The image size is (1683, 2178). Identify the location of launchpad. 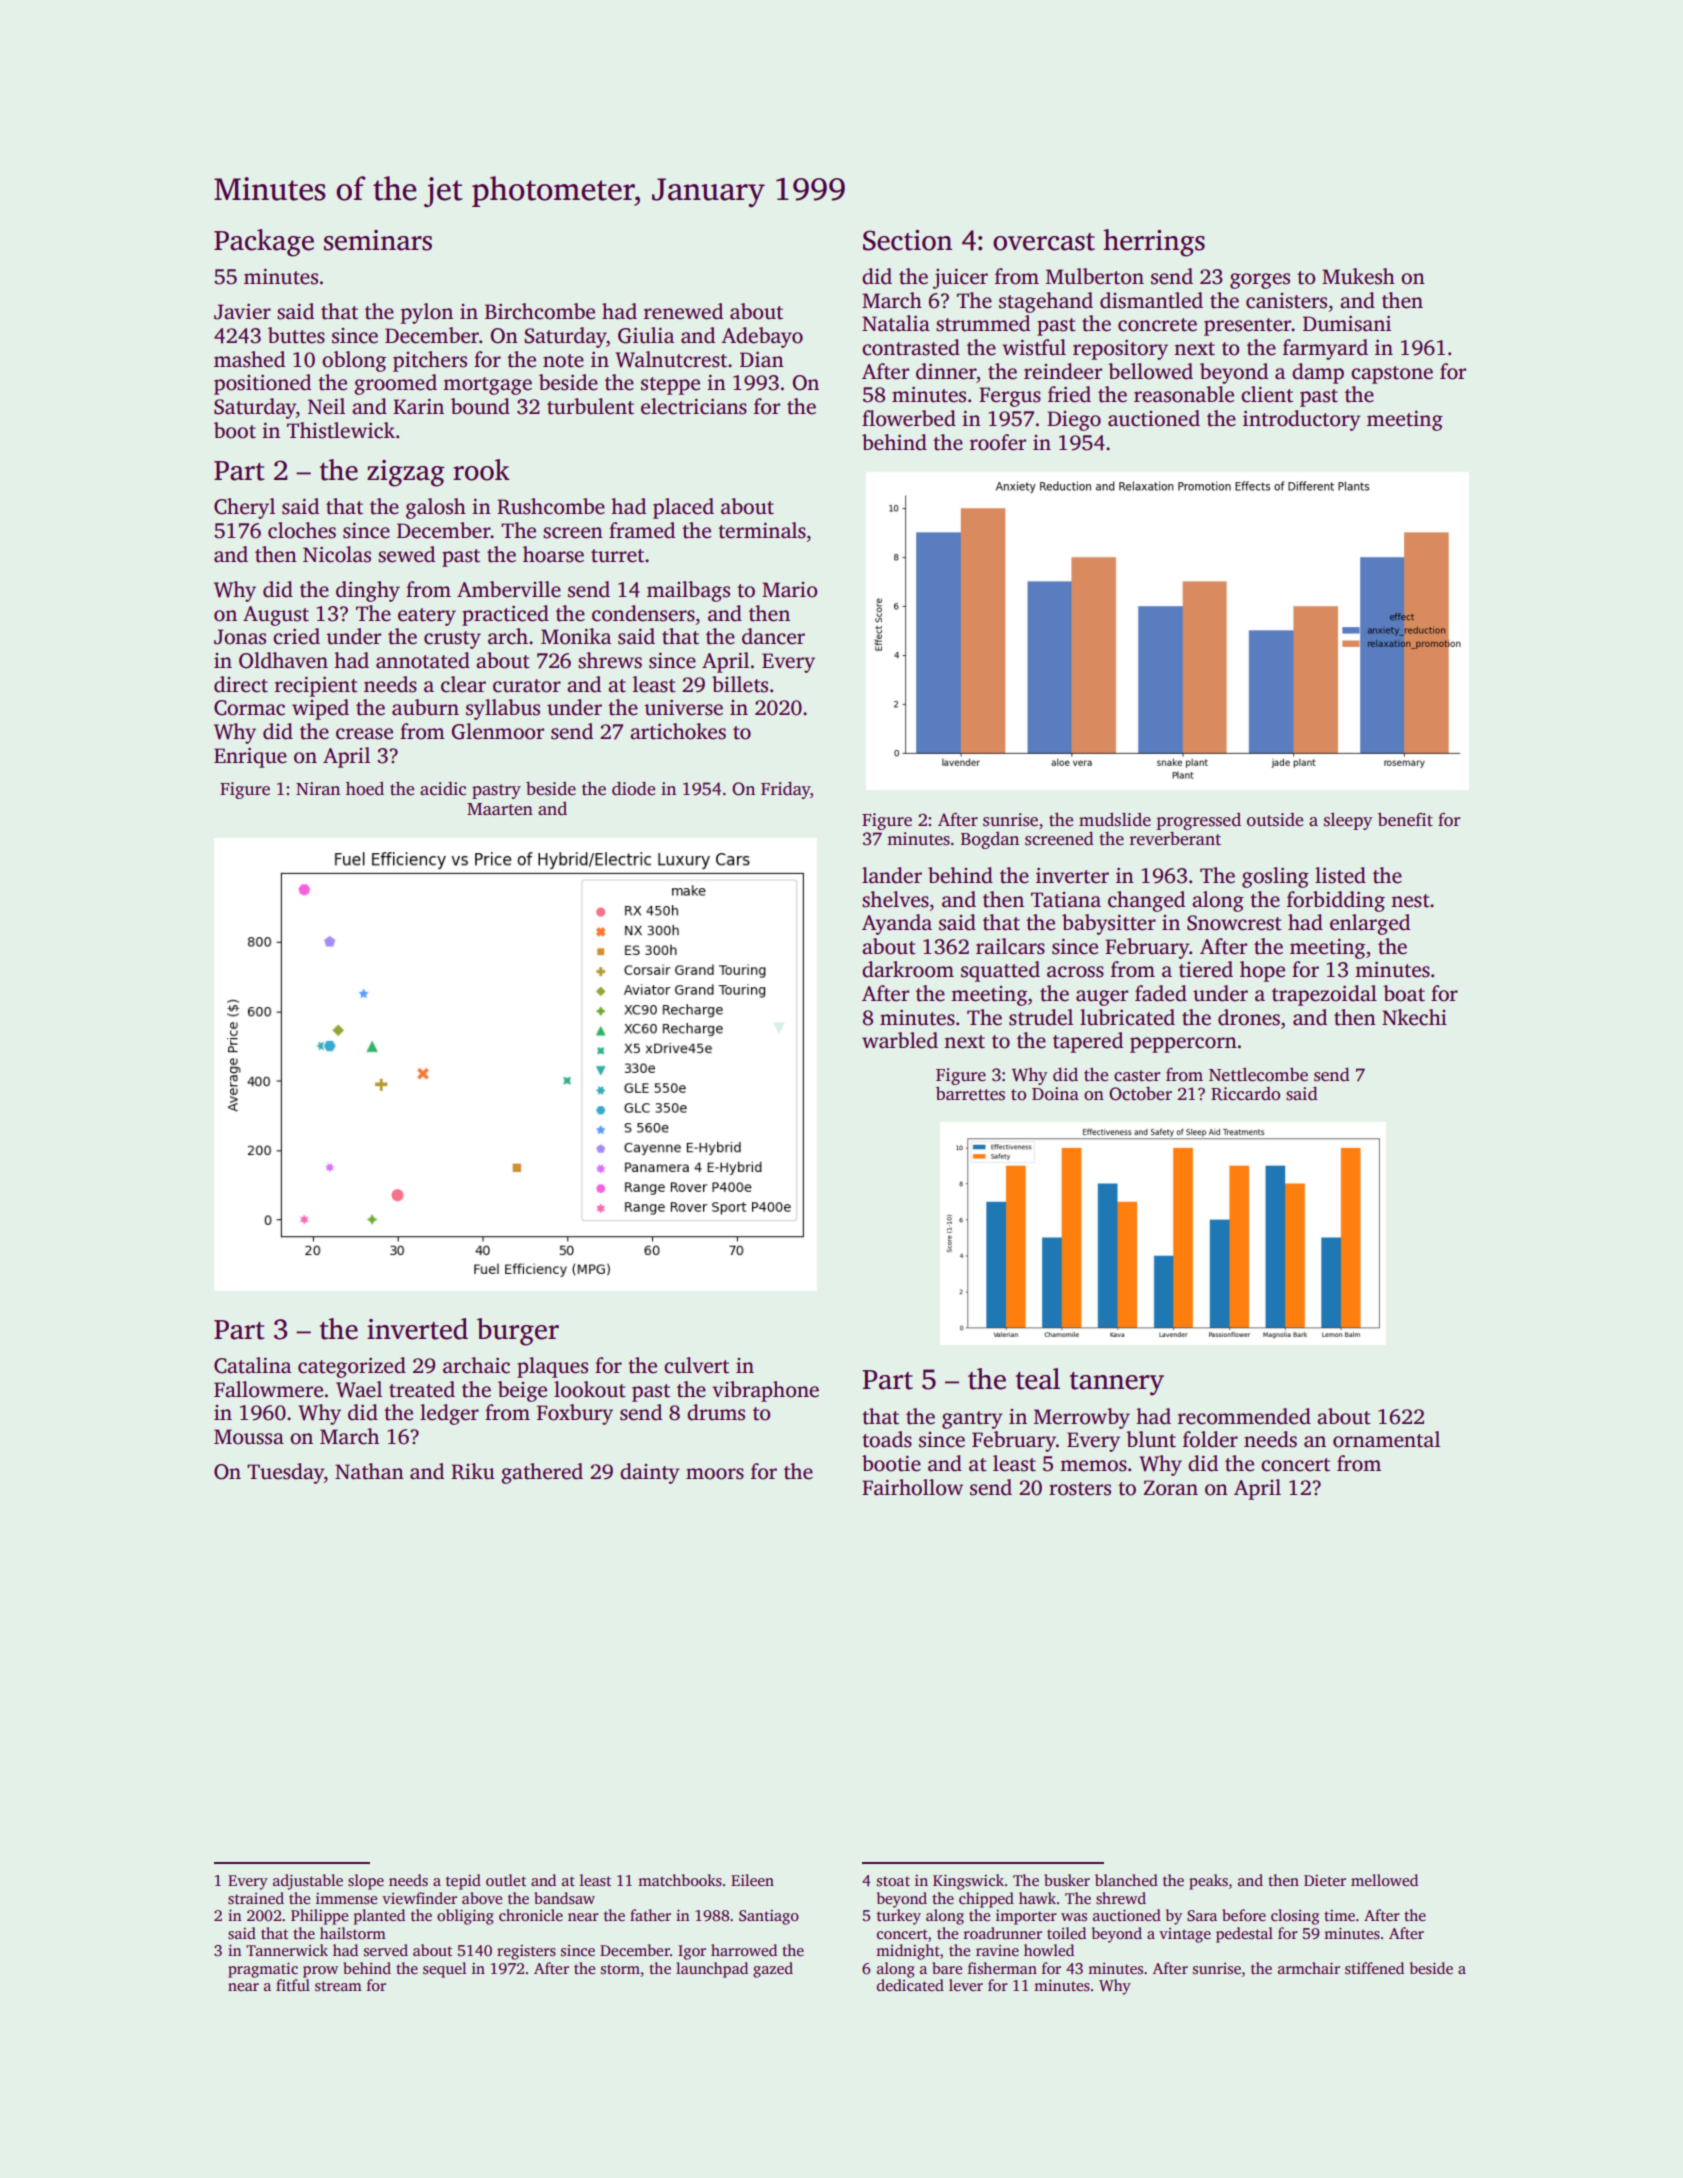
(712, 1970).
